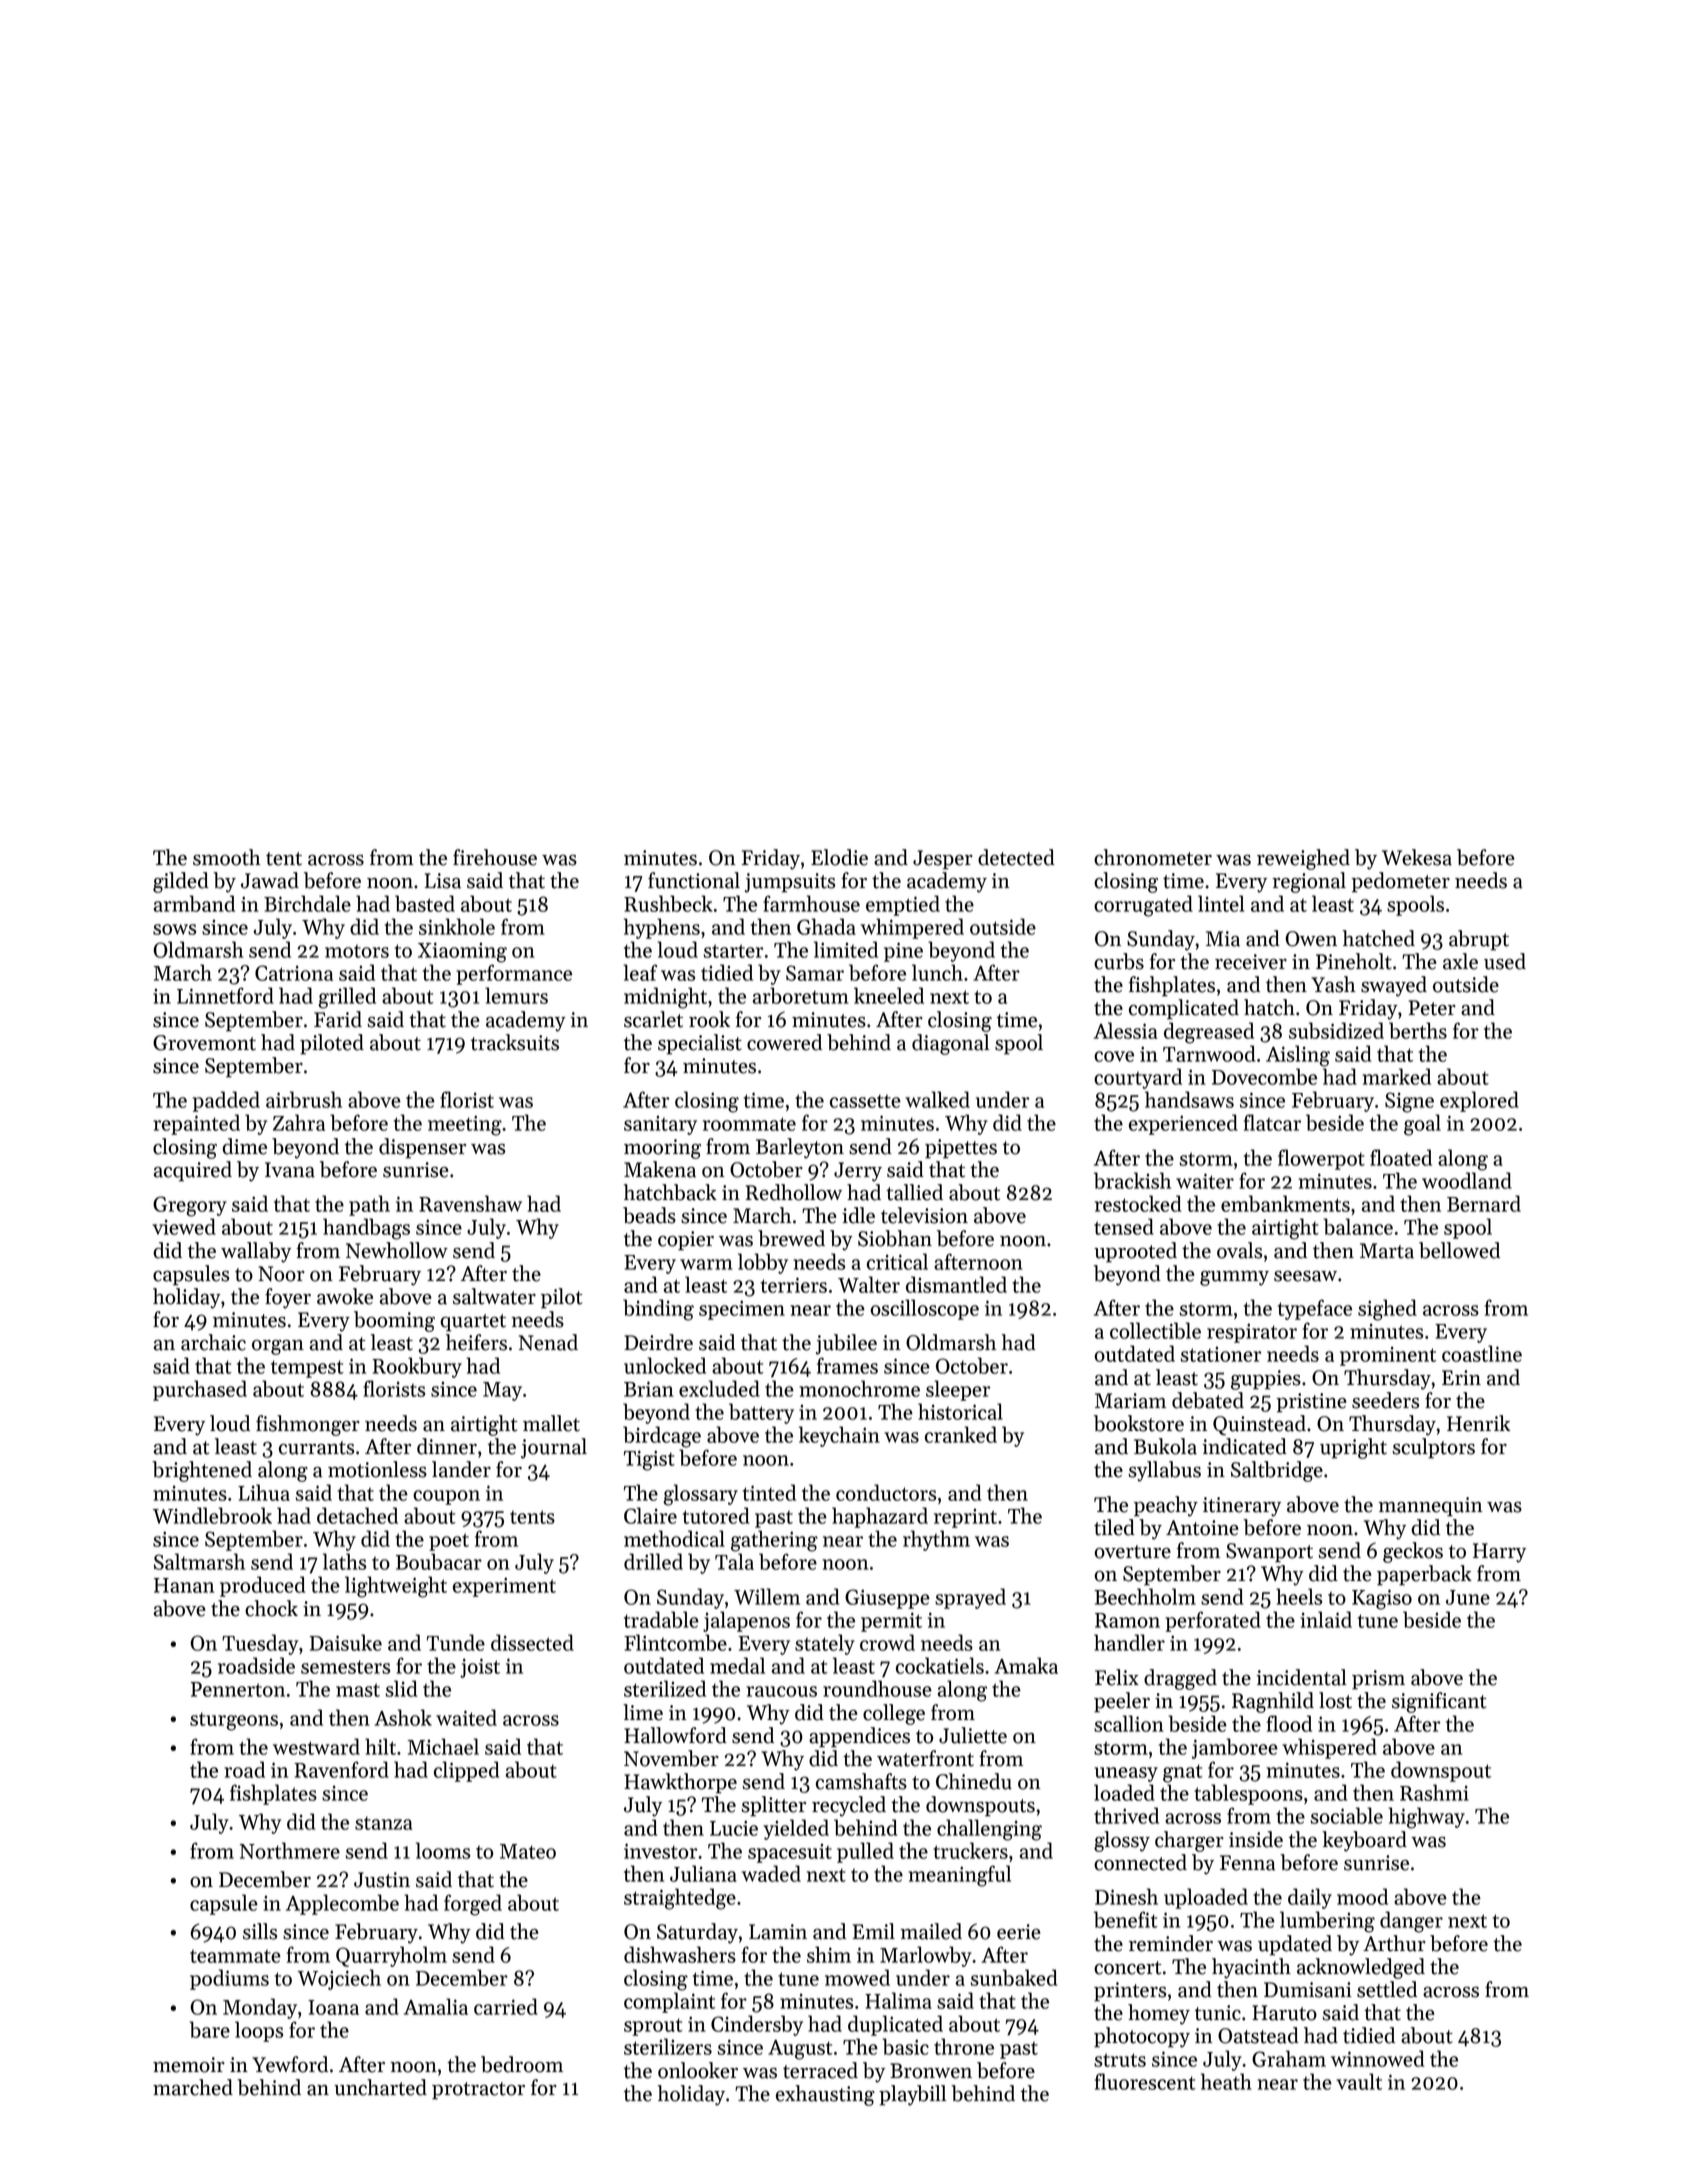 This document has width=1683, height=2178. What do you see at coordinates (522, 2064) in the document?
I see `bedroom` at bounding box center [522, 2064].
